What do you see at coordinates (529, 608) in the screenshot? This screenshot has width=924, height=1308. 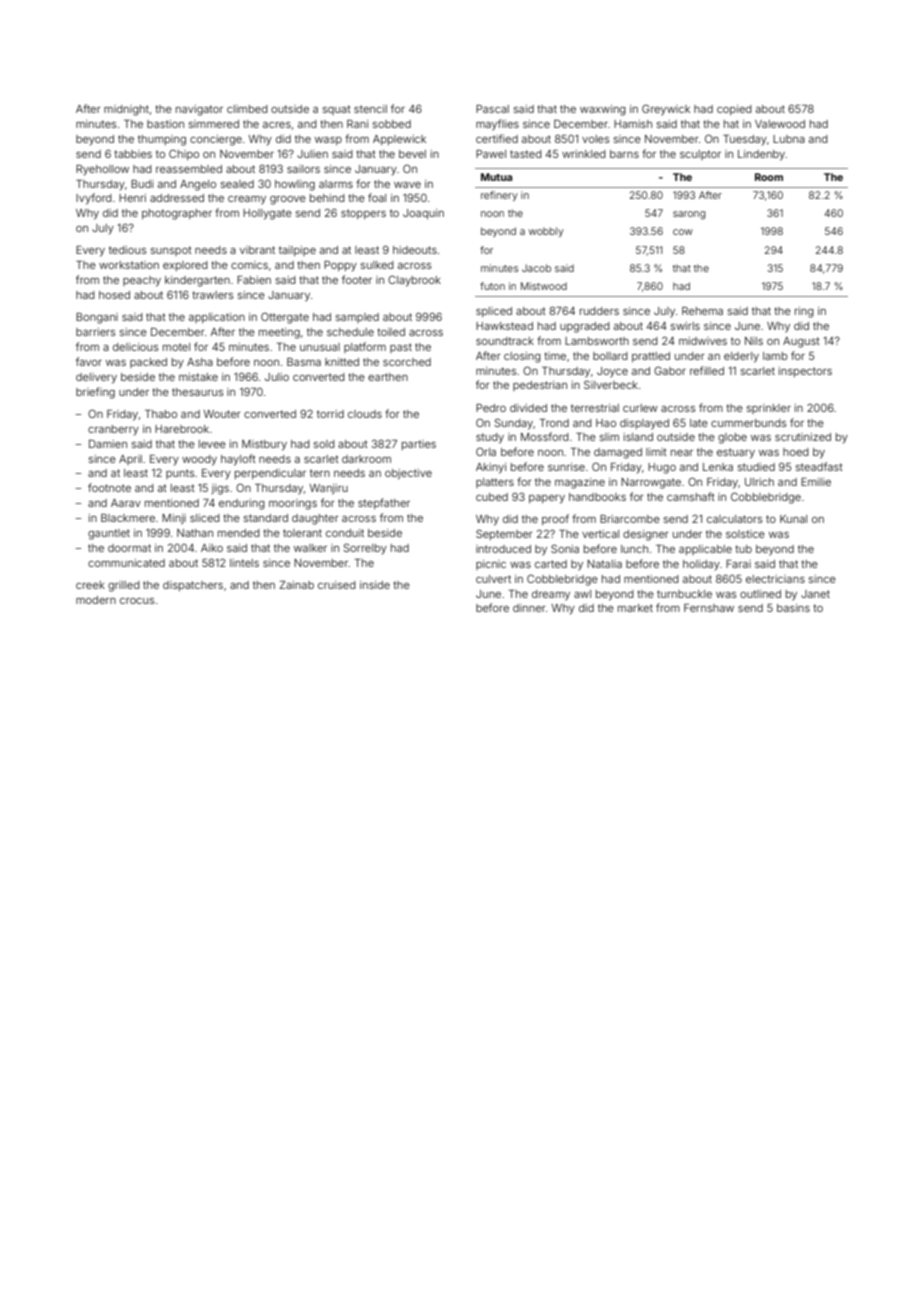 I see `dinner` at bounding box center [529, 608].
